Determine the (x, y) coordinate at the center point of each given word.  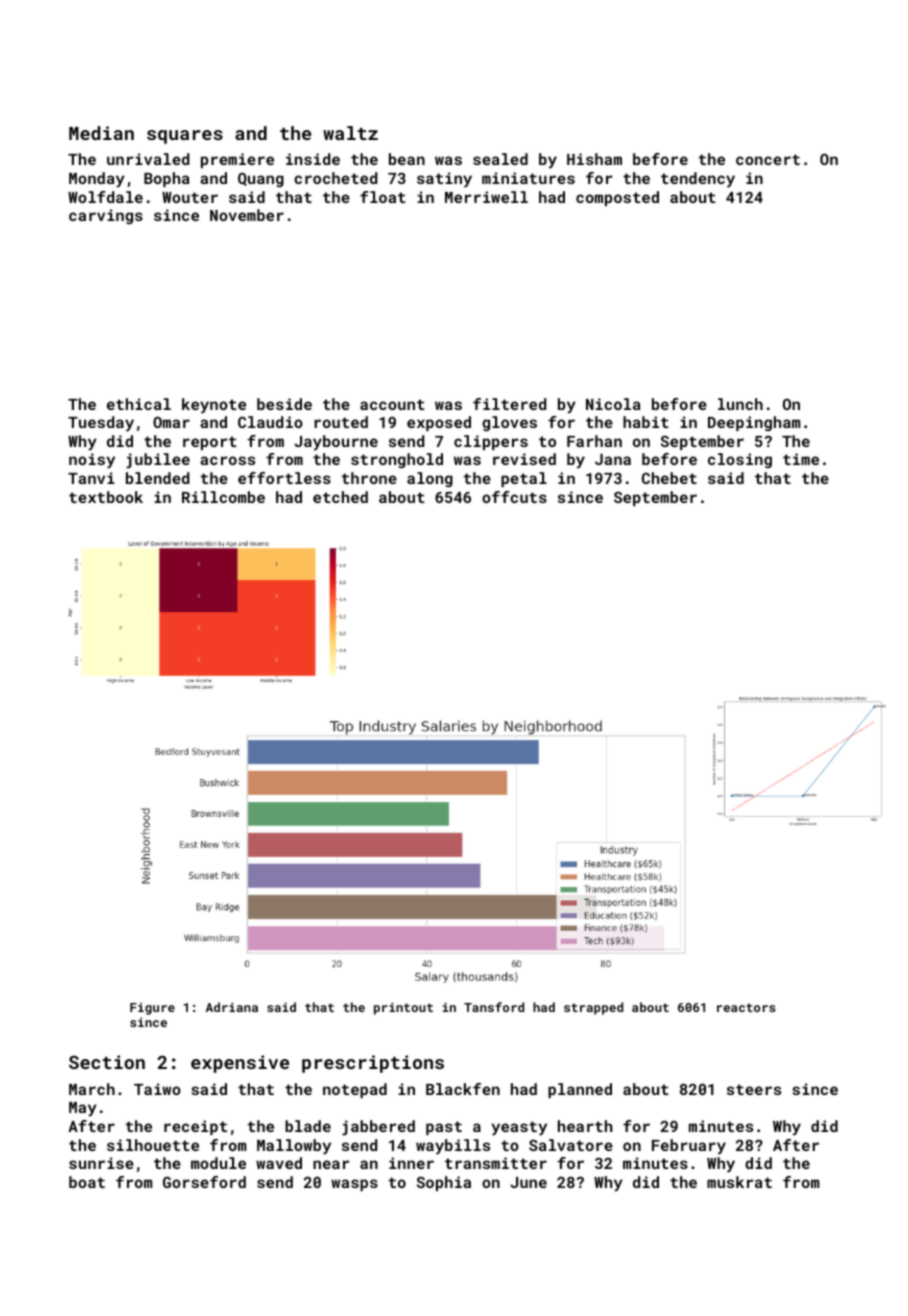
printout (403, 1009)
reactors (746, 1007)
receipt (195, 1127)
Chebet (669, 478)
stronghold (397, 460)
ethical (139, 404)
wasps (354, 1185)
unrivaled (148, 159)
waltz (350, 133)
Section (107, 1062)
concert (768, 159)
